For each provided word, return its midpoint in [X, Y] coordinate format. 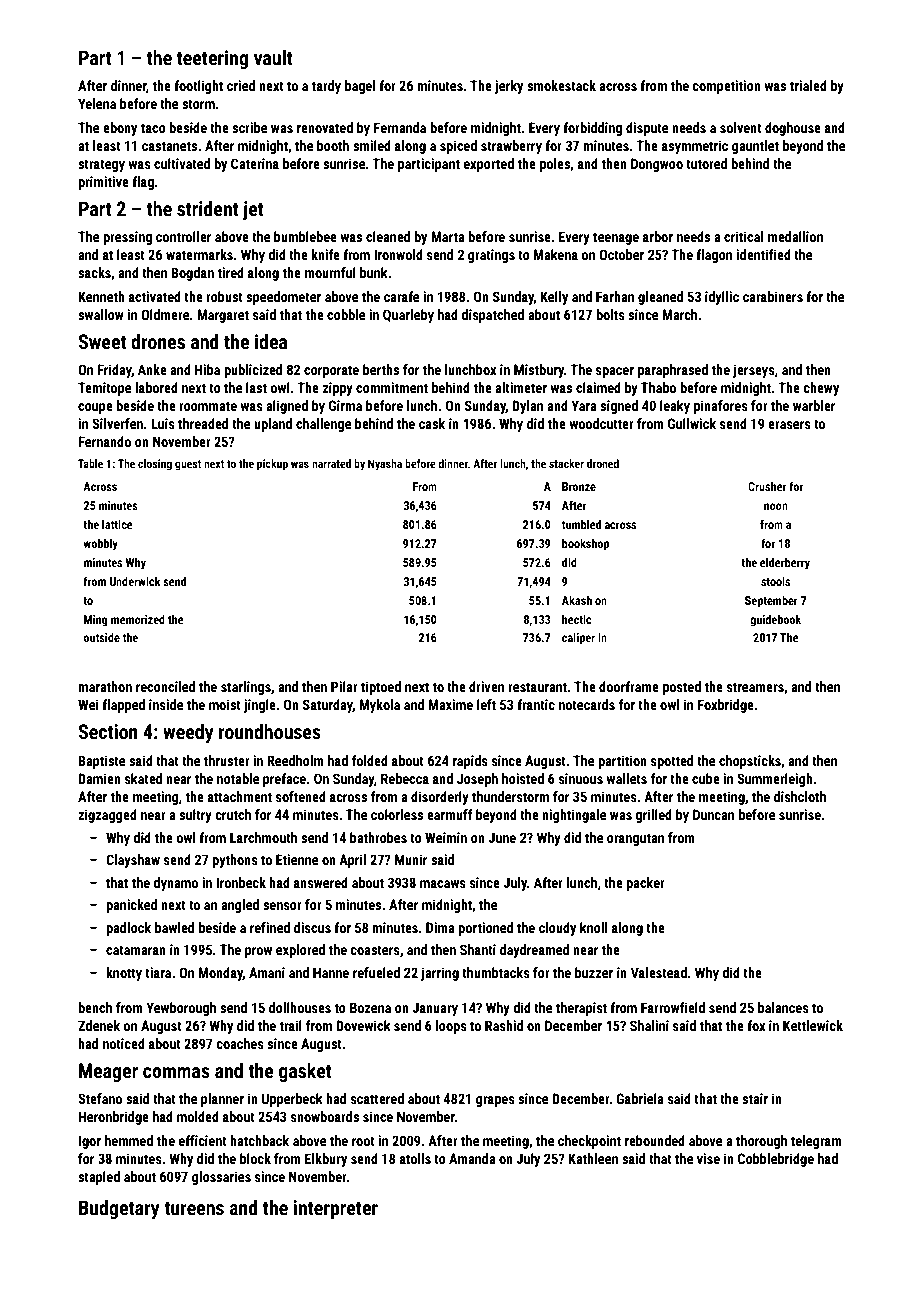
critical [743, 236]
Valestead [659, 972]
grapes [495, 1101]
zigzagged [107, 816]
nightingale [574, 816]
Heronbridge [113, 1118]
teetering [212, 59]
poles [555, 165]
